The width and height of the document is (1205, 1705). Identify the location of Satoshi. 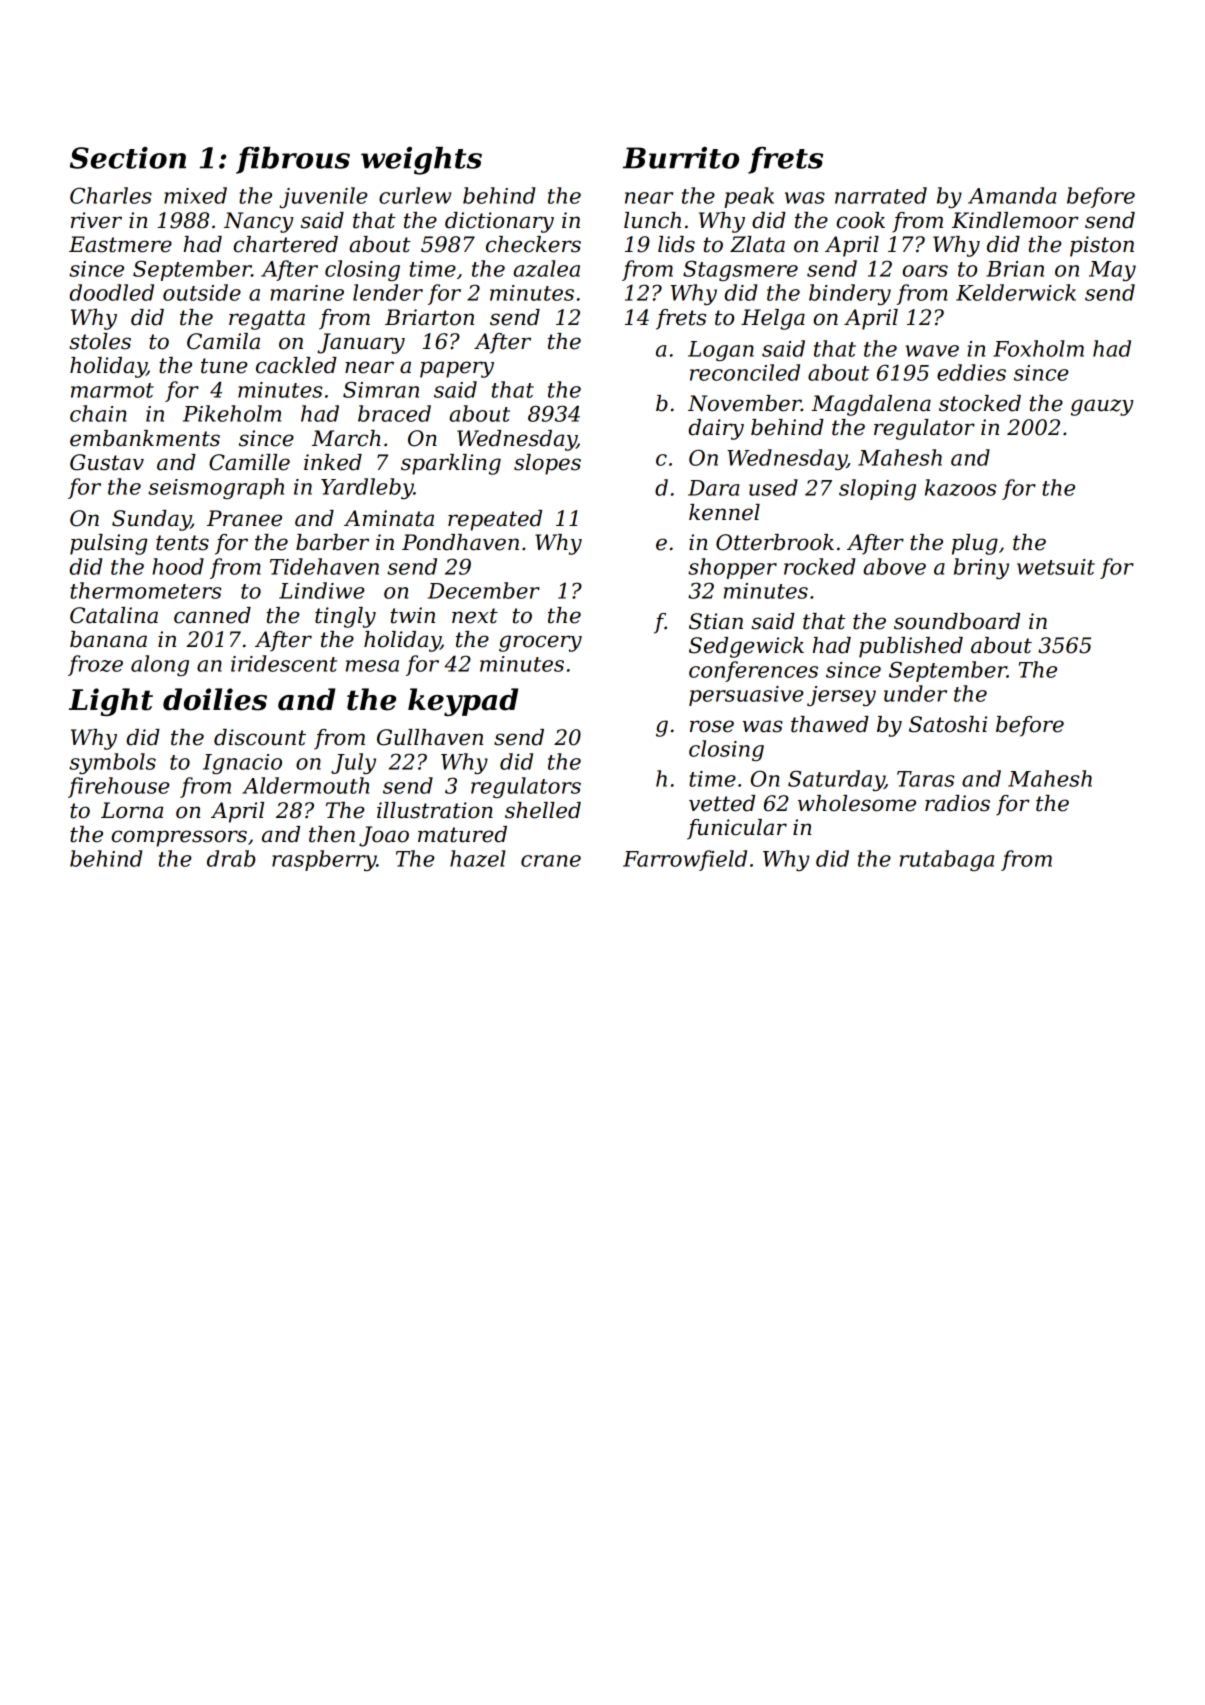
(948, 724).
